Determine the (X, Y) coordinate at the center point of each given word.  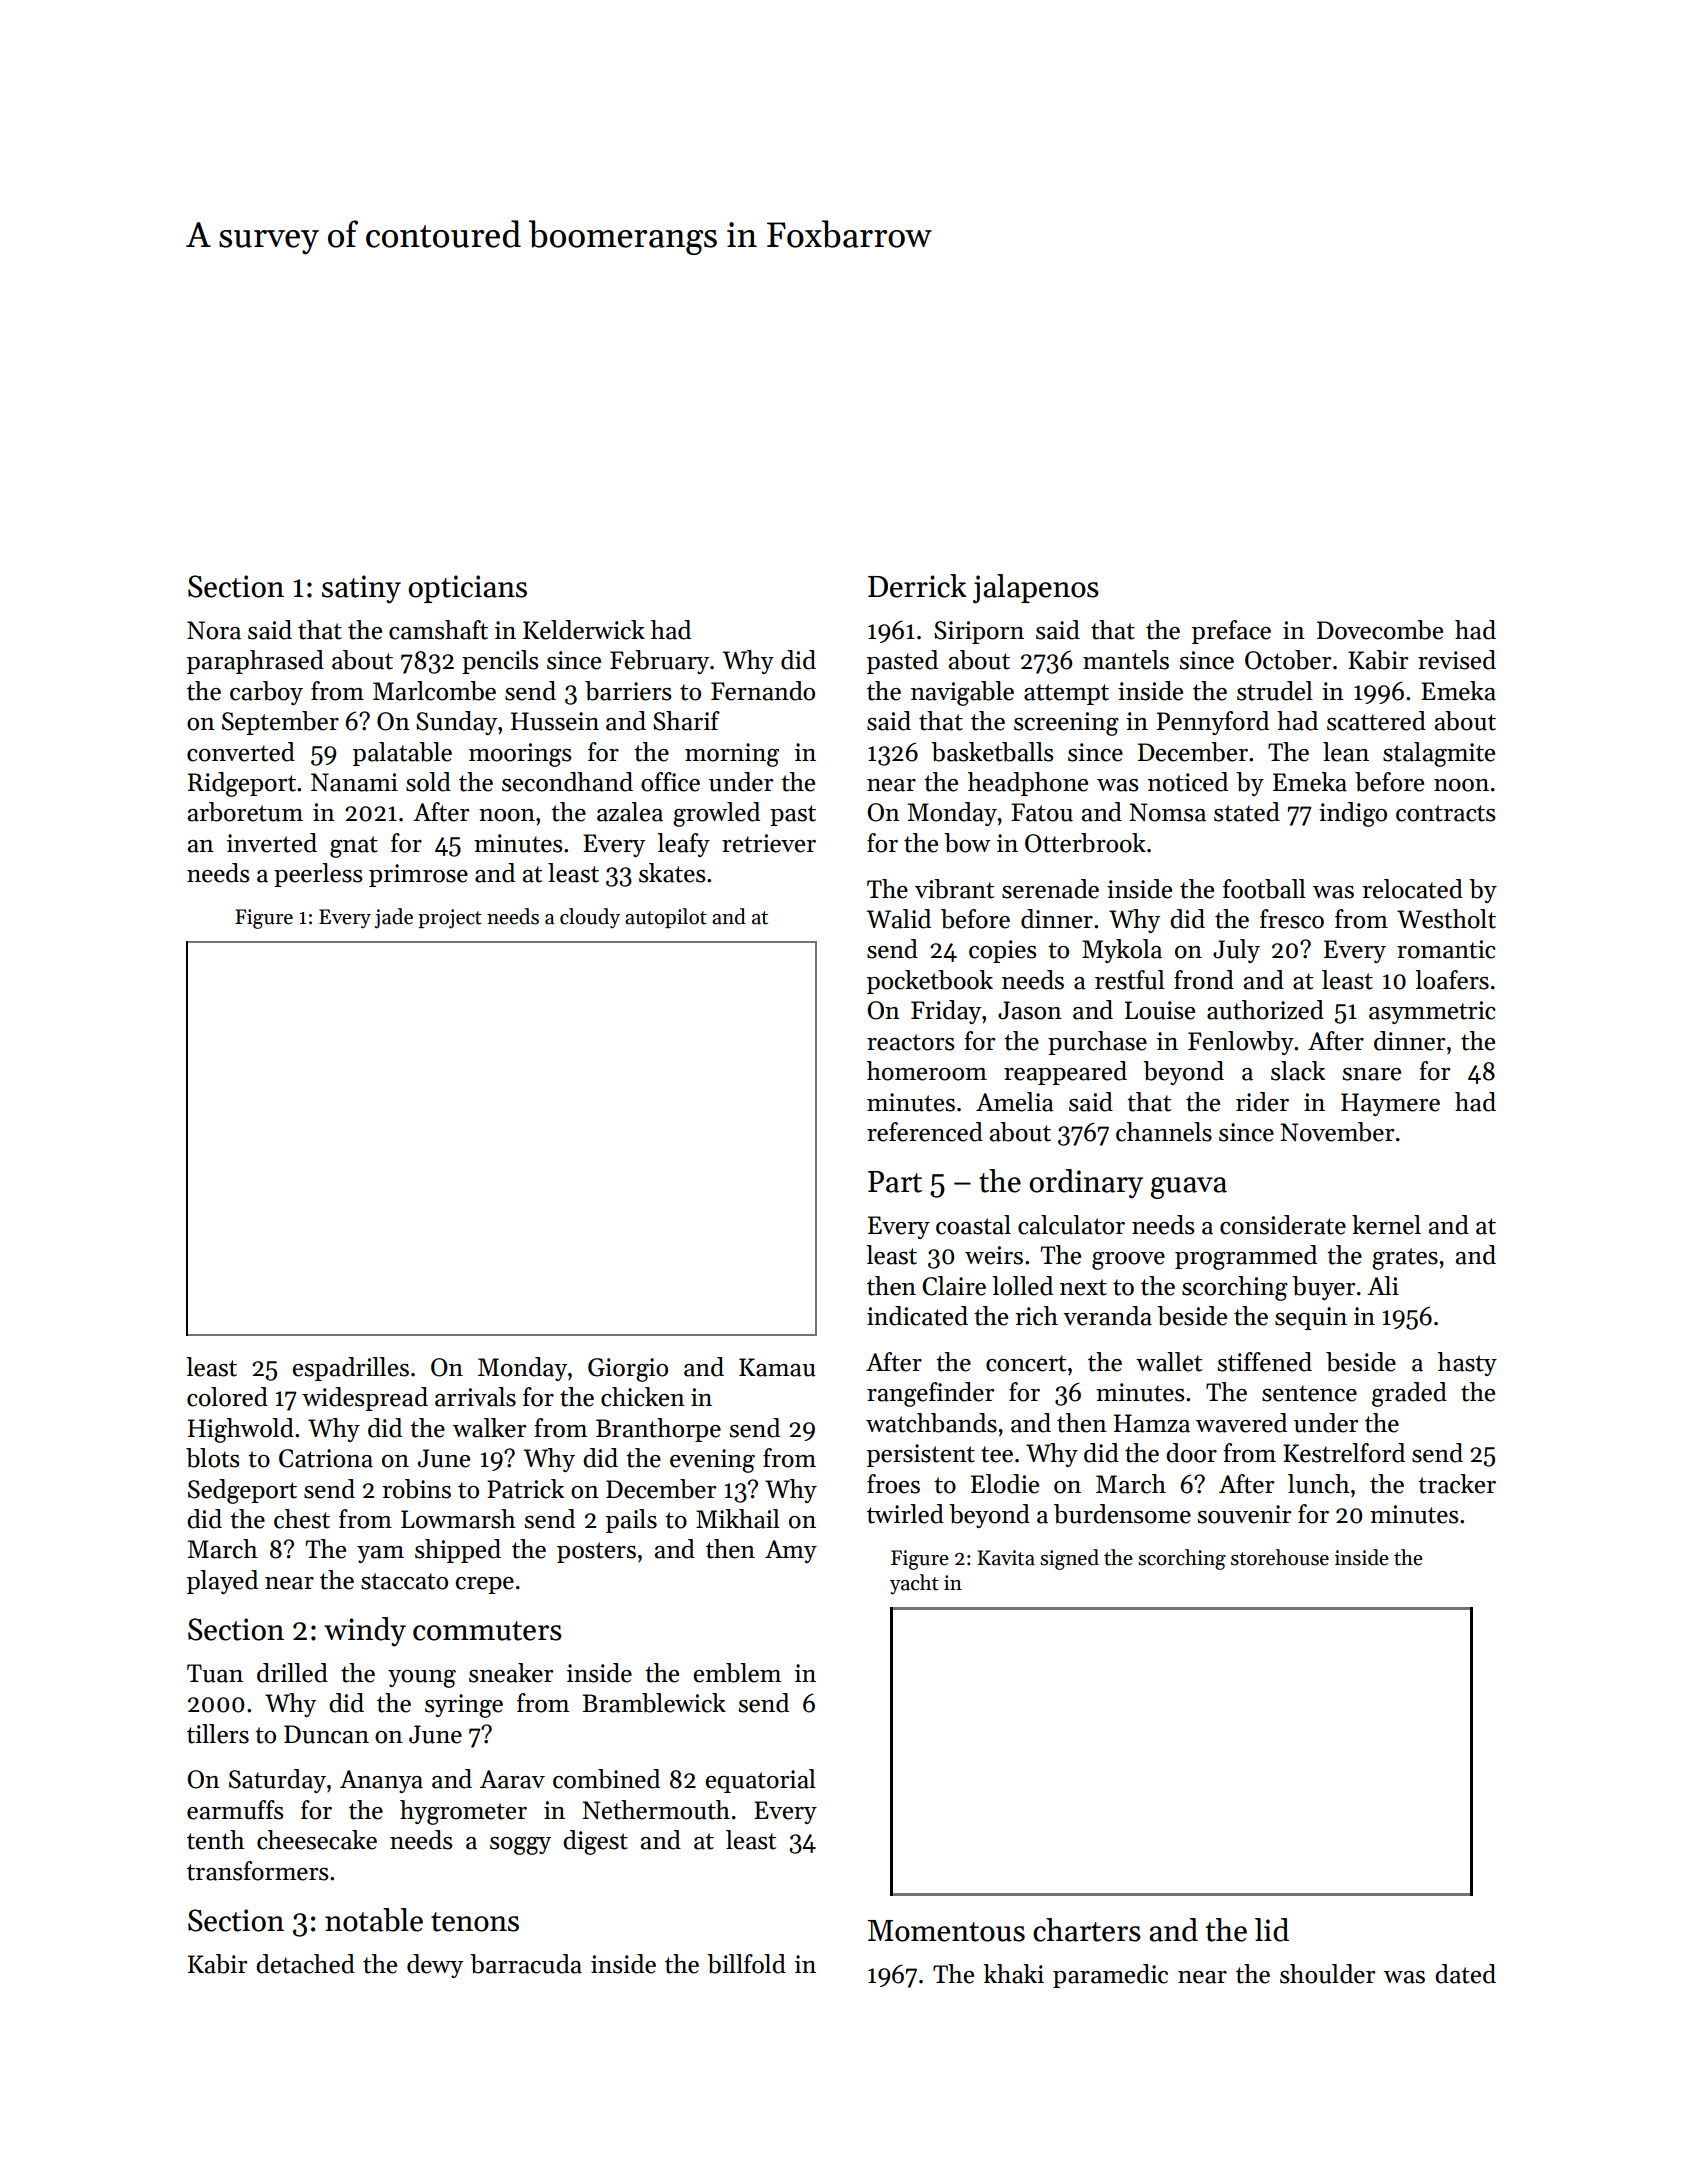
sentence (1309, 1393)
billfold (746, 1964)
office (670, 782)
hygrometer (463, 1812)
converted (241, 752)
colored (227, 1397)
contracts (1445, 813)
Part (895, 1182)
